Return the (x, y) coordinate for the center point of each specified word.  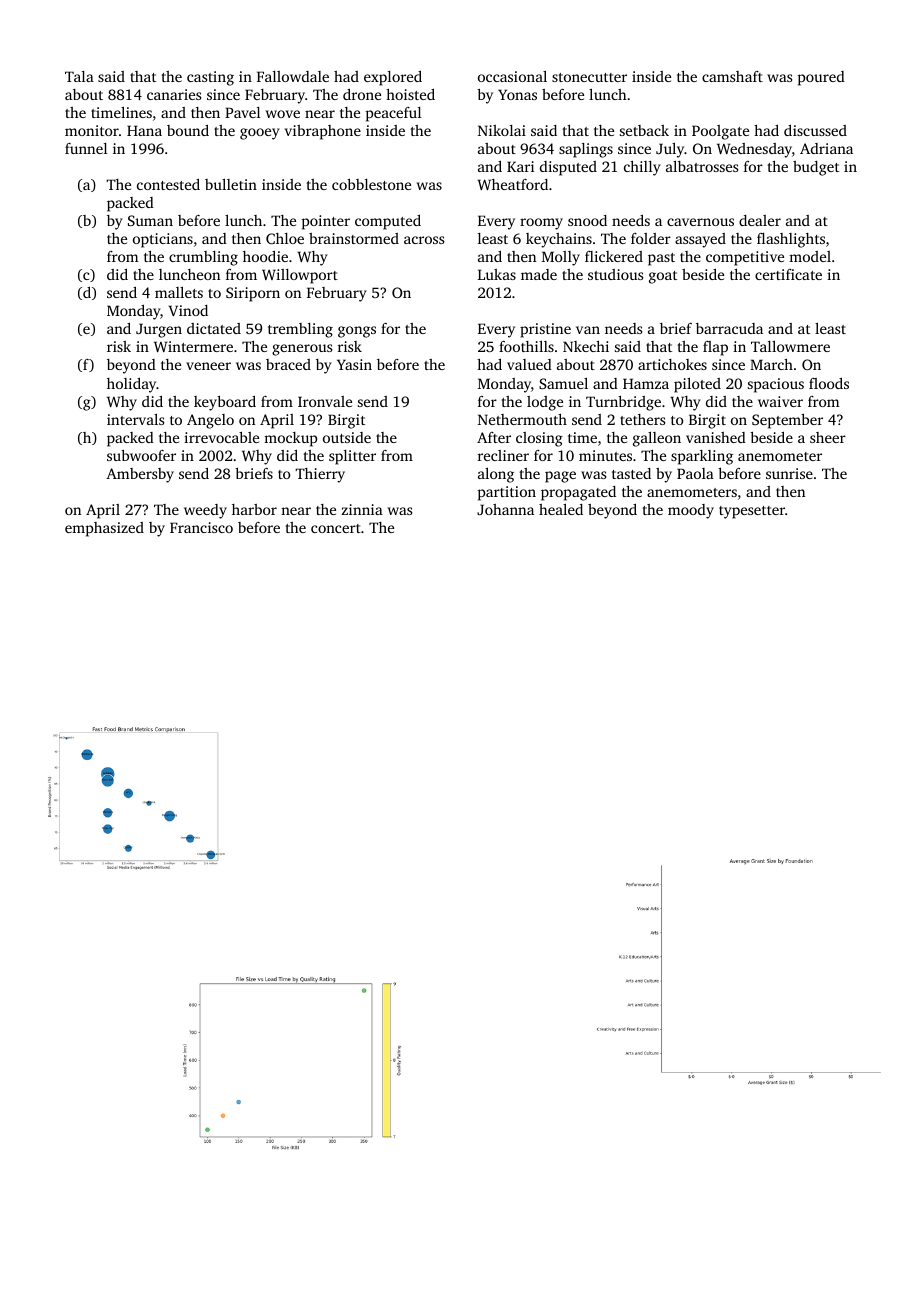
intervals (135, 419)
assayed (700, 240)
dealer (760, 220)
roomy (541, 224)
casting (210, 78)
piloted (697, 385)
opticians (163, 240)
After (494, 437)
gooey (260, 134)
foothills (526, 346)
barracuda (729, 328)
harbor (254, 509)
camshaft (732, 76)
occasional (512, 76)
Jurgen (159, 330)
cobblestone (371, 184)
